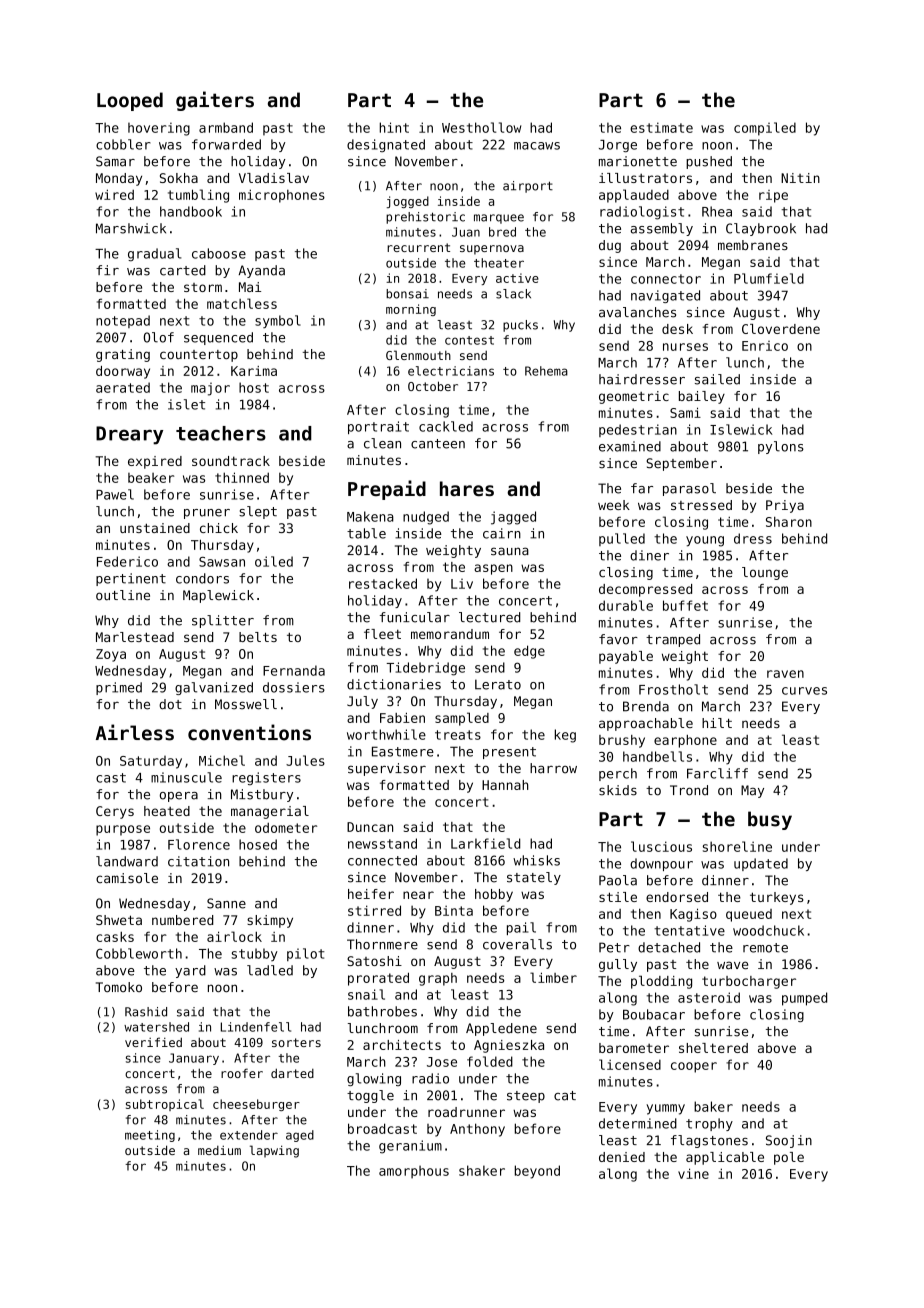 The width and height of the page is (924, 1308). What do you see at coordinates (693, 1173) in the page?
I see `vine` at bounding box center [693, 1173].
